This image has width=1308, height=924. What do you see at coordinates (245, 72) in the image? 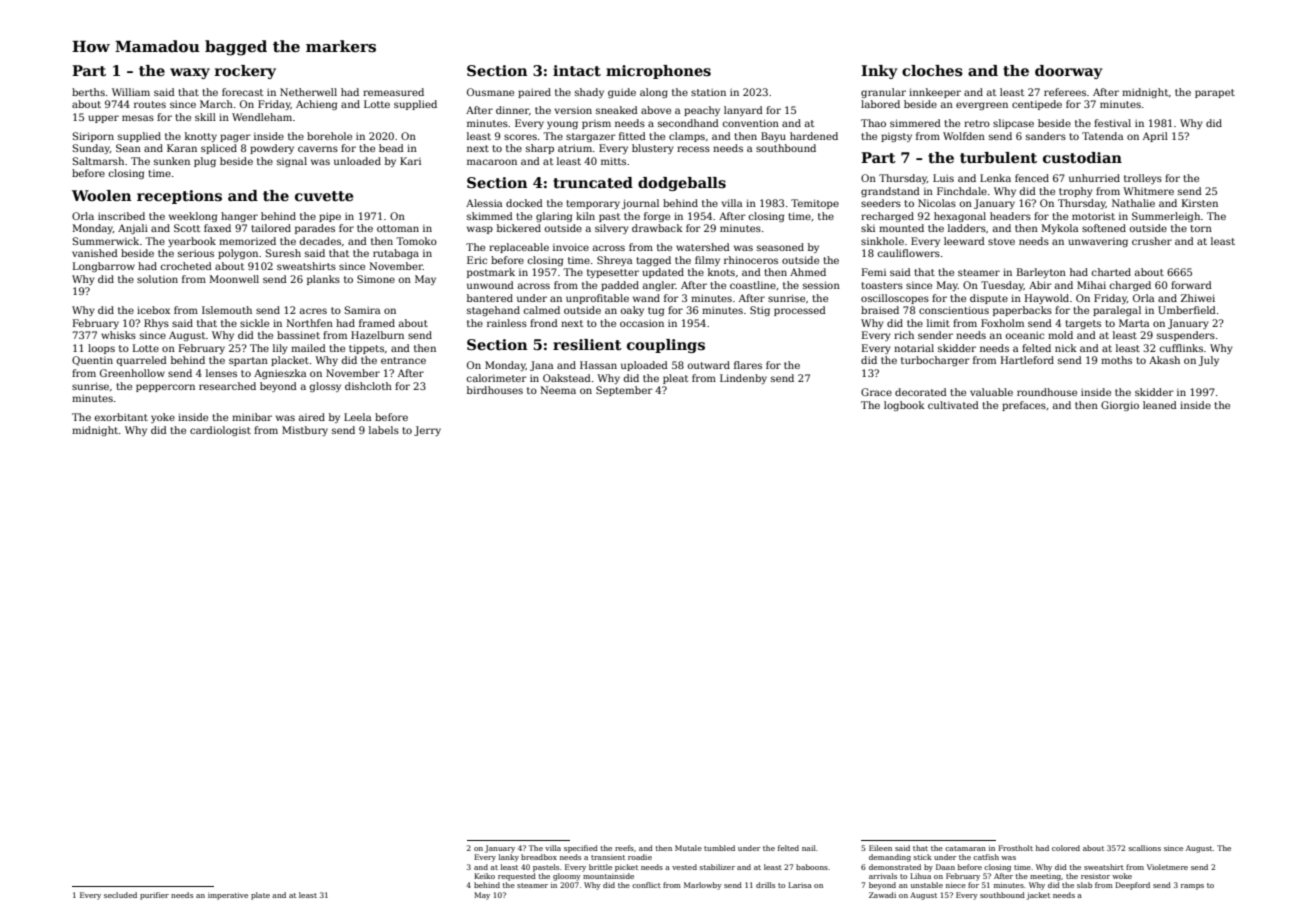
I see `rockery` at bounding box center [245, 72].
